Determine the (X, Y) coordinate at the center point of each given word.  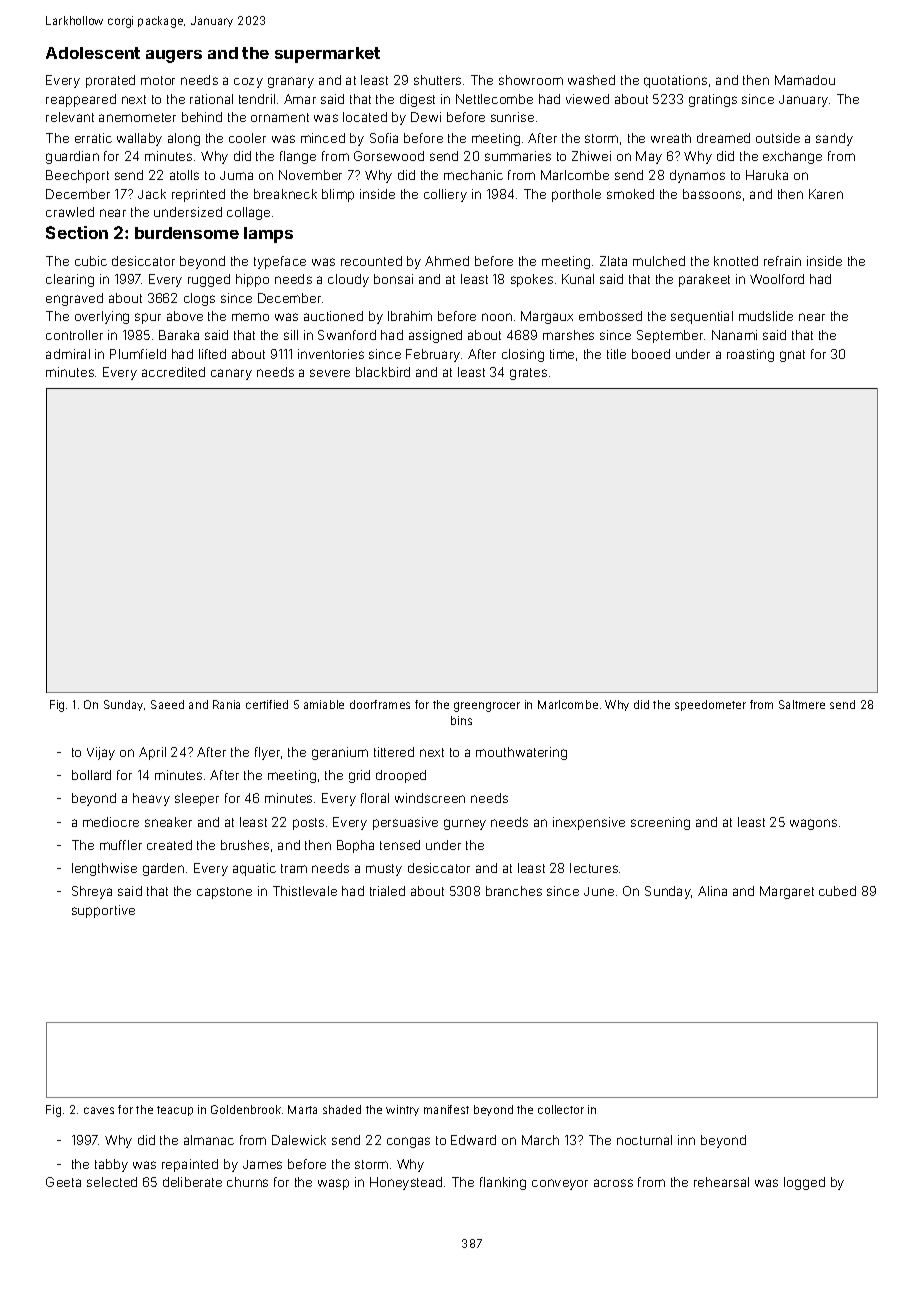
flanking (503, 1183)
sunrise (512, 117)
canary (231, 374)
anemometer (137, 117)
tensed (400, 845)
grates (528, 374)
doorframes (380, 704)
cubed (837, 891)
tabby (111, 1165)
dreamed (723, 138)
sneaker (168, 822)
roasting (750, 355)
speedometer (710, 705)
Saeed (167, 704)
